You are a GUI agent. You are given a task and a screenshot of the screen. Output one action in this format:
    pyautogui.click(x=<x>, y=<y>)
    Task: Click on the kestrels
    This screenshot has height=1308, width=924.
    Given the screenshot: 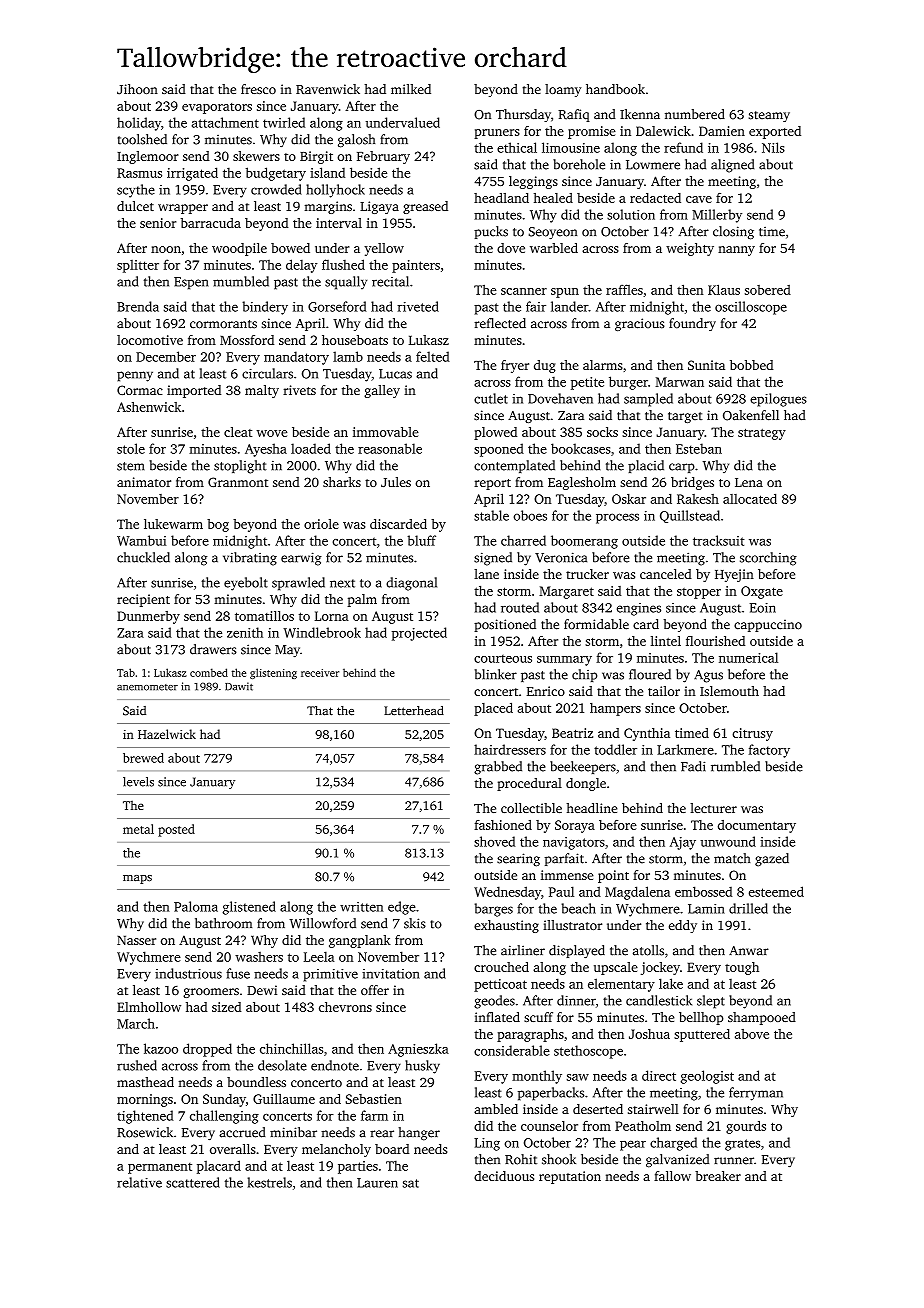 What is the action you would take?
    pyautogui.click(x=270, y=1182)
